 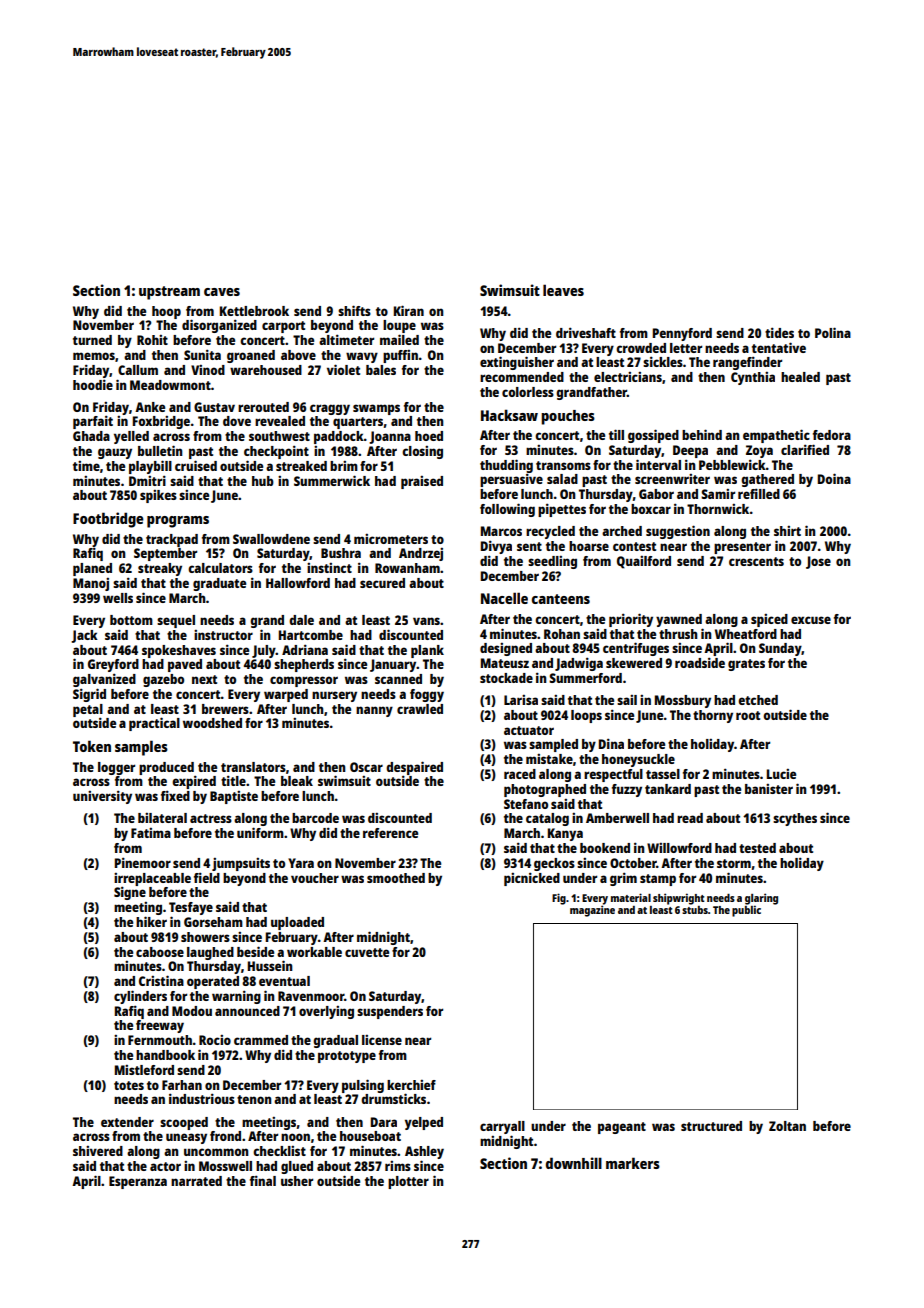 I want to click on Oscar, so click(x=366, y=767).
